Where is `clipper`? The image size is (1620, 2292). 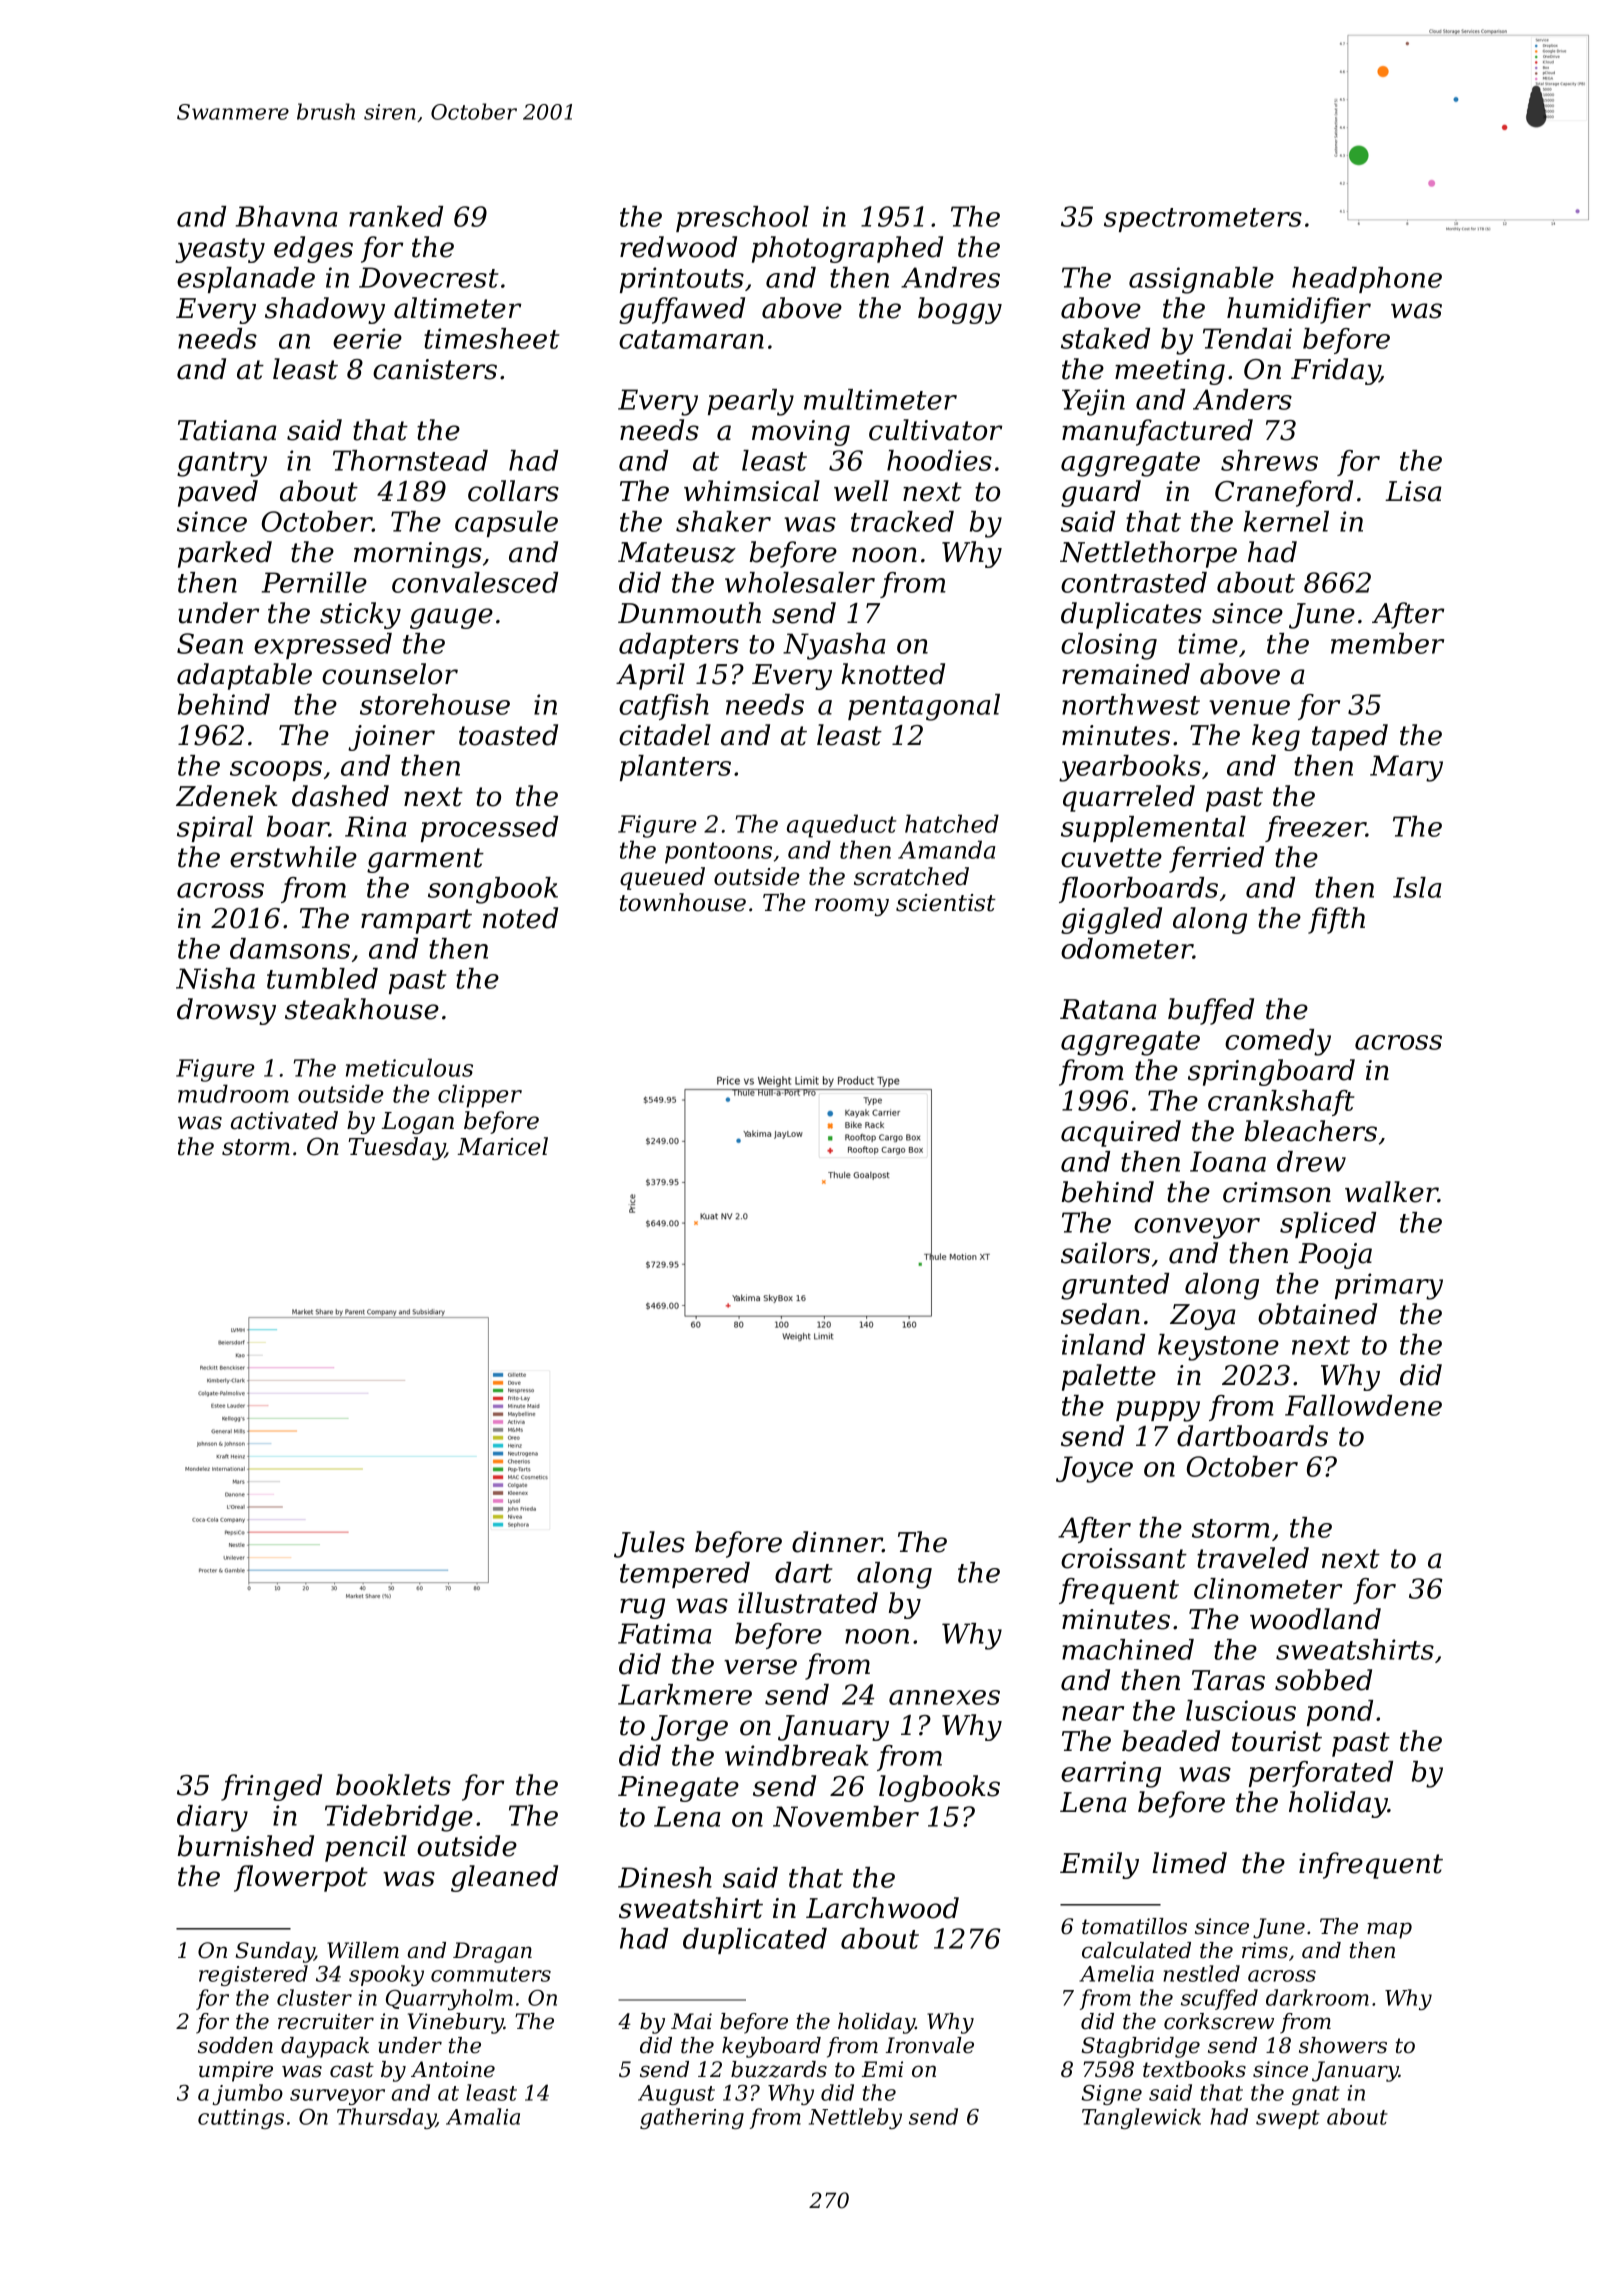
clipper is located at coordinates (480, 1096).
